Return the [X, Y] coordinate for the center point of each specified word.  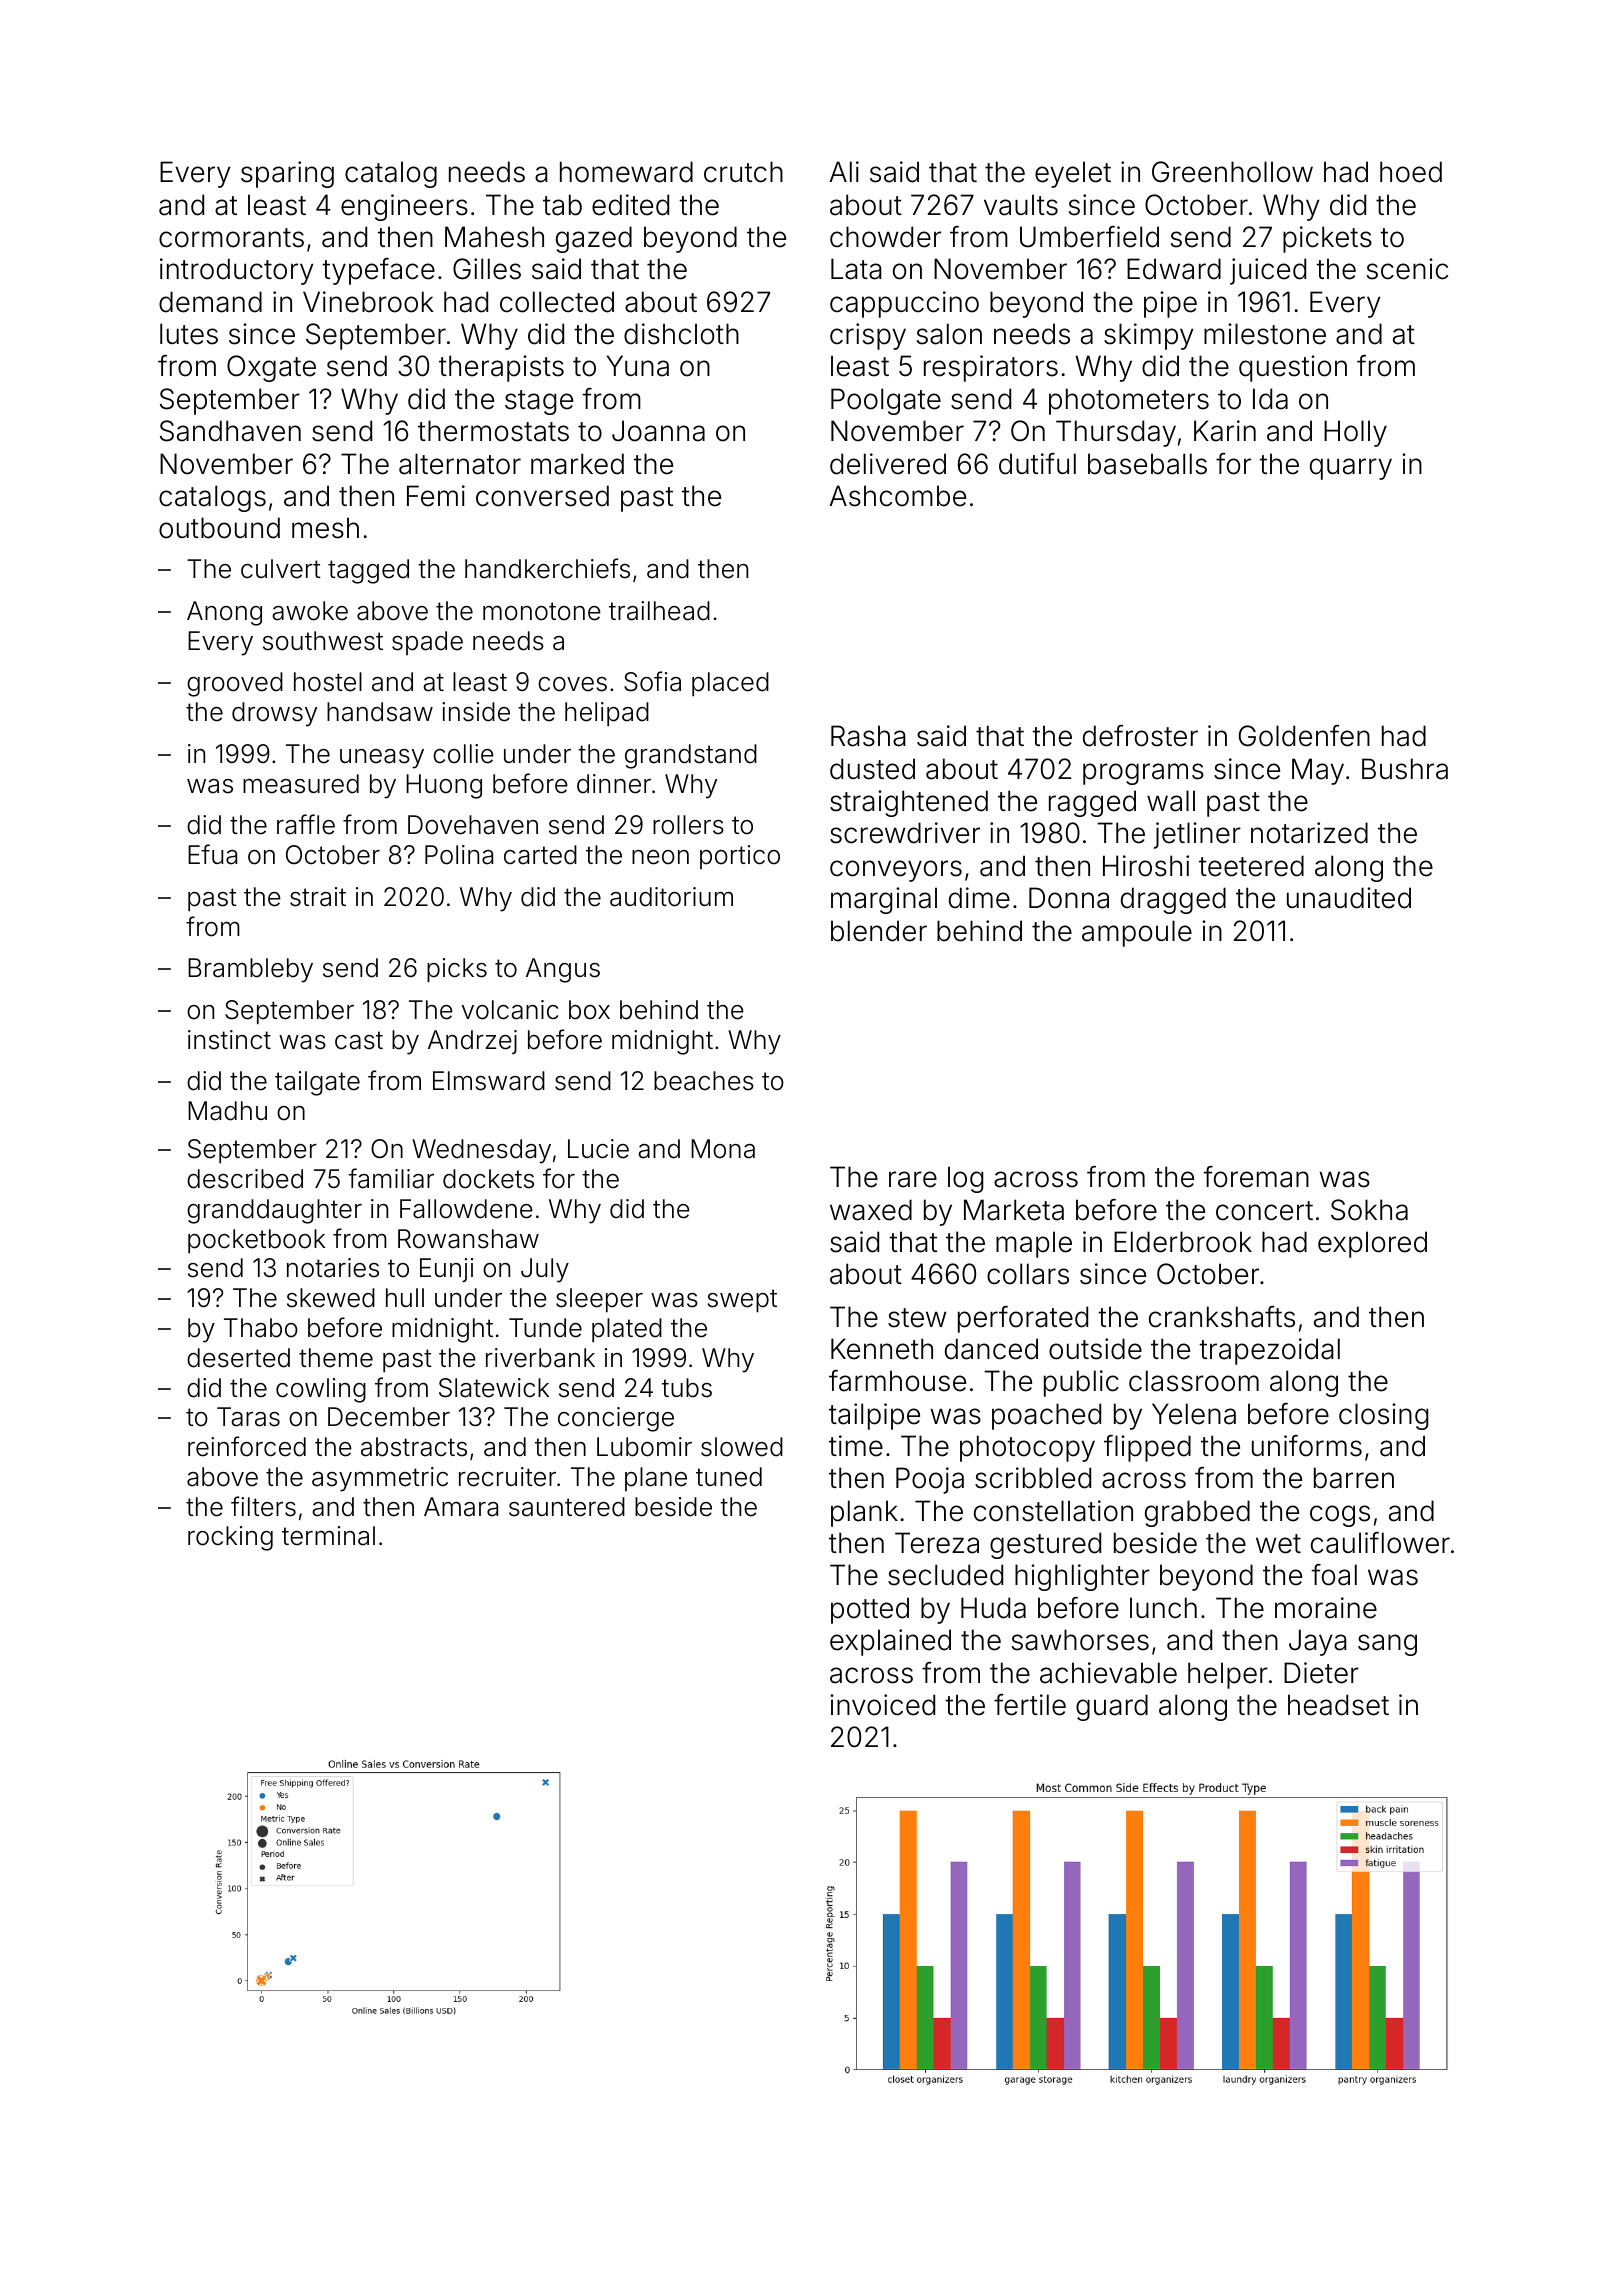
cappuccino [904, 304]
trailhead [659, 611]
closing [1383, 1416]
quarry [1351, 469]
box [589, 1010]
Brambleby [250, 970]
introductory [237, 271]
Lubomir [644, 1447]
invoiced [882, 1705]
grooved [235, 684]
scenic [1407, 269]
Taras [248, 1417]
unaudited [1349, 898]
